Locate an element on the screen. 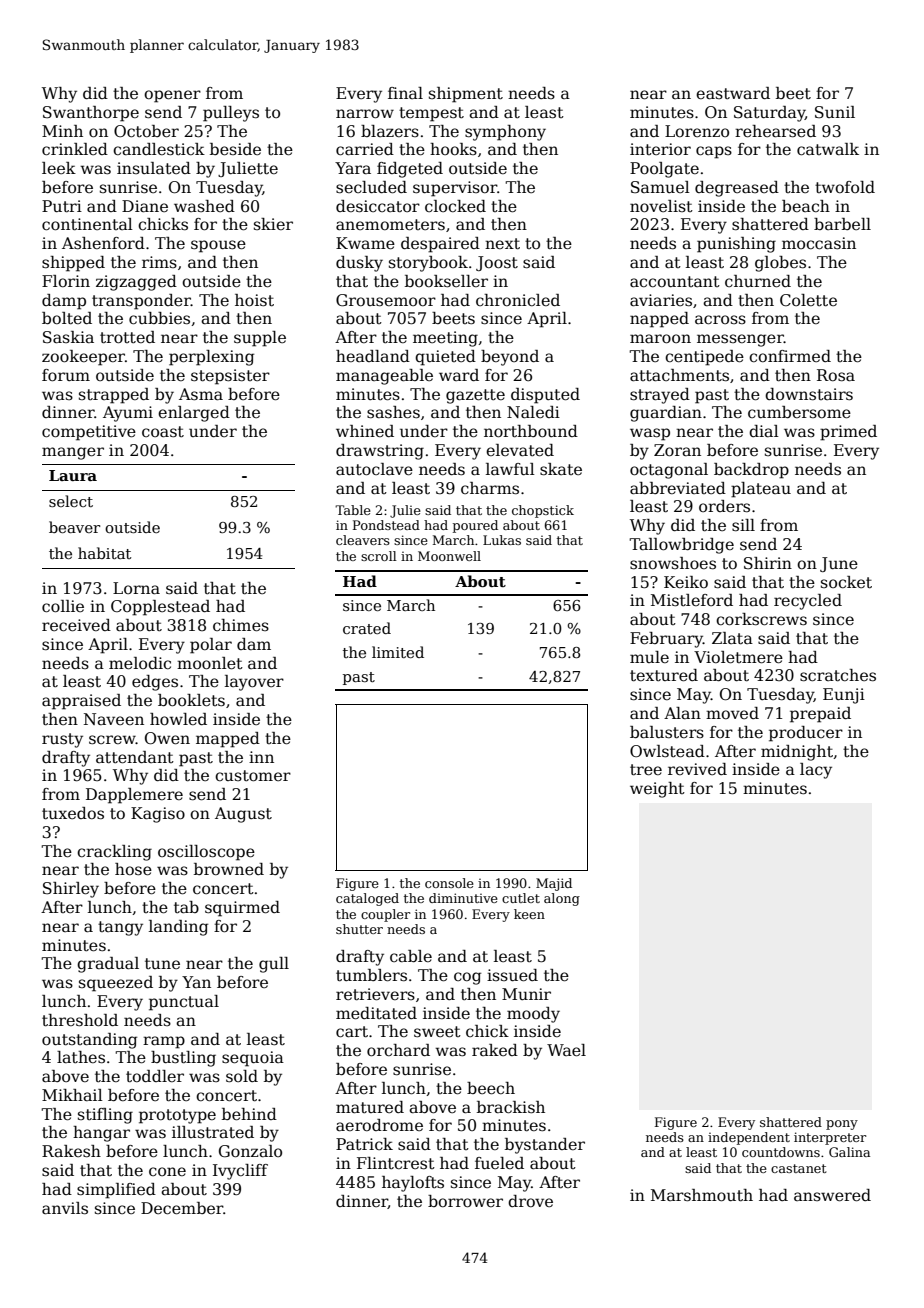  manageable is located at coordinates (384, 377).
